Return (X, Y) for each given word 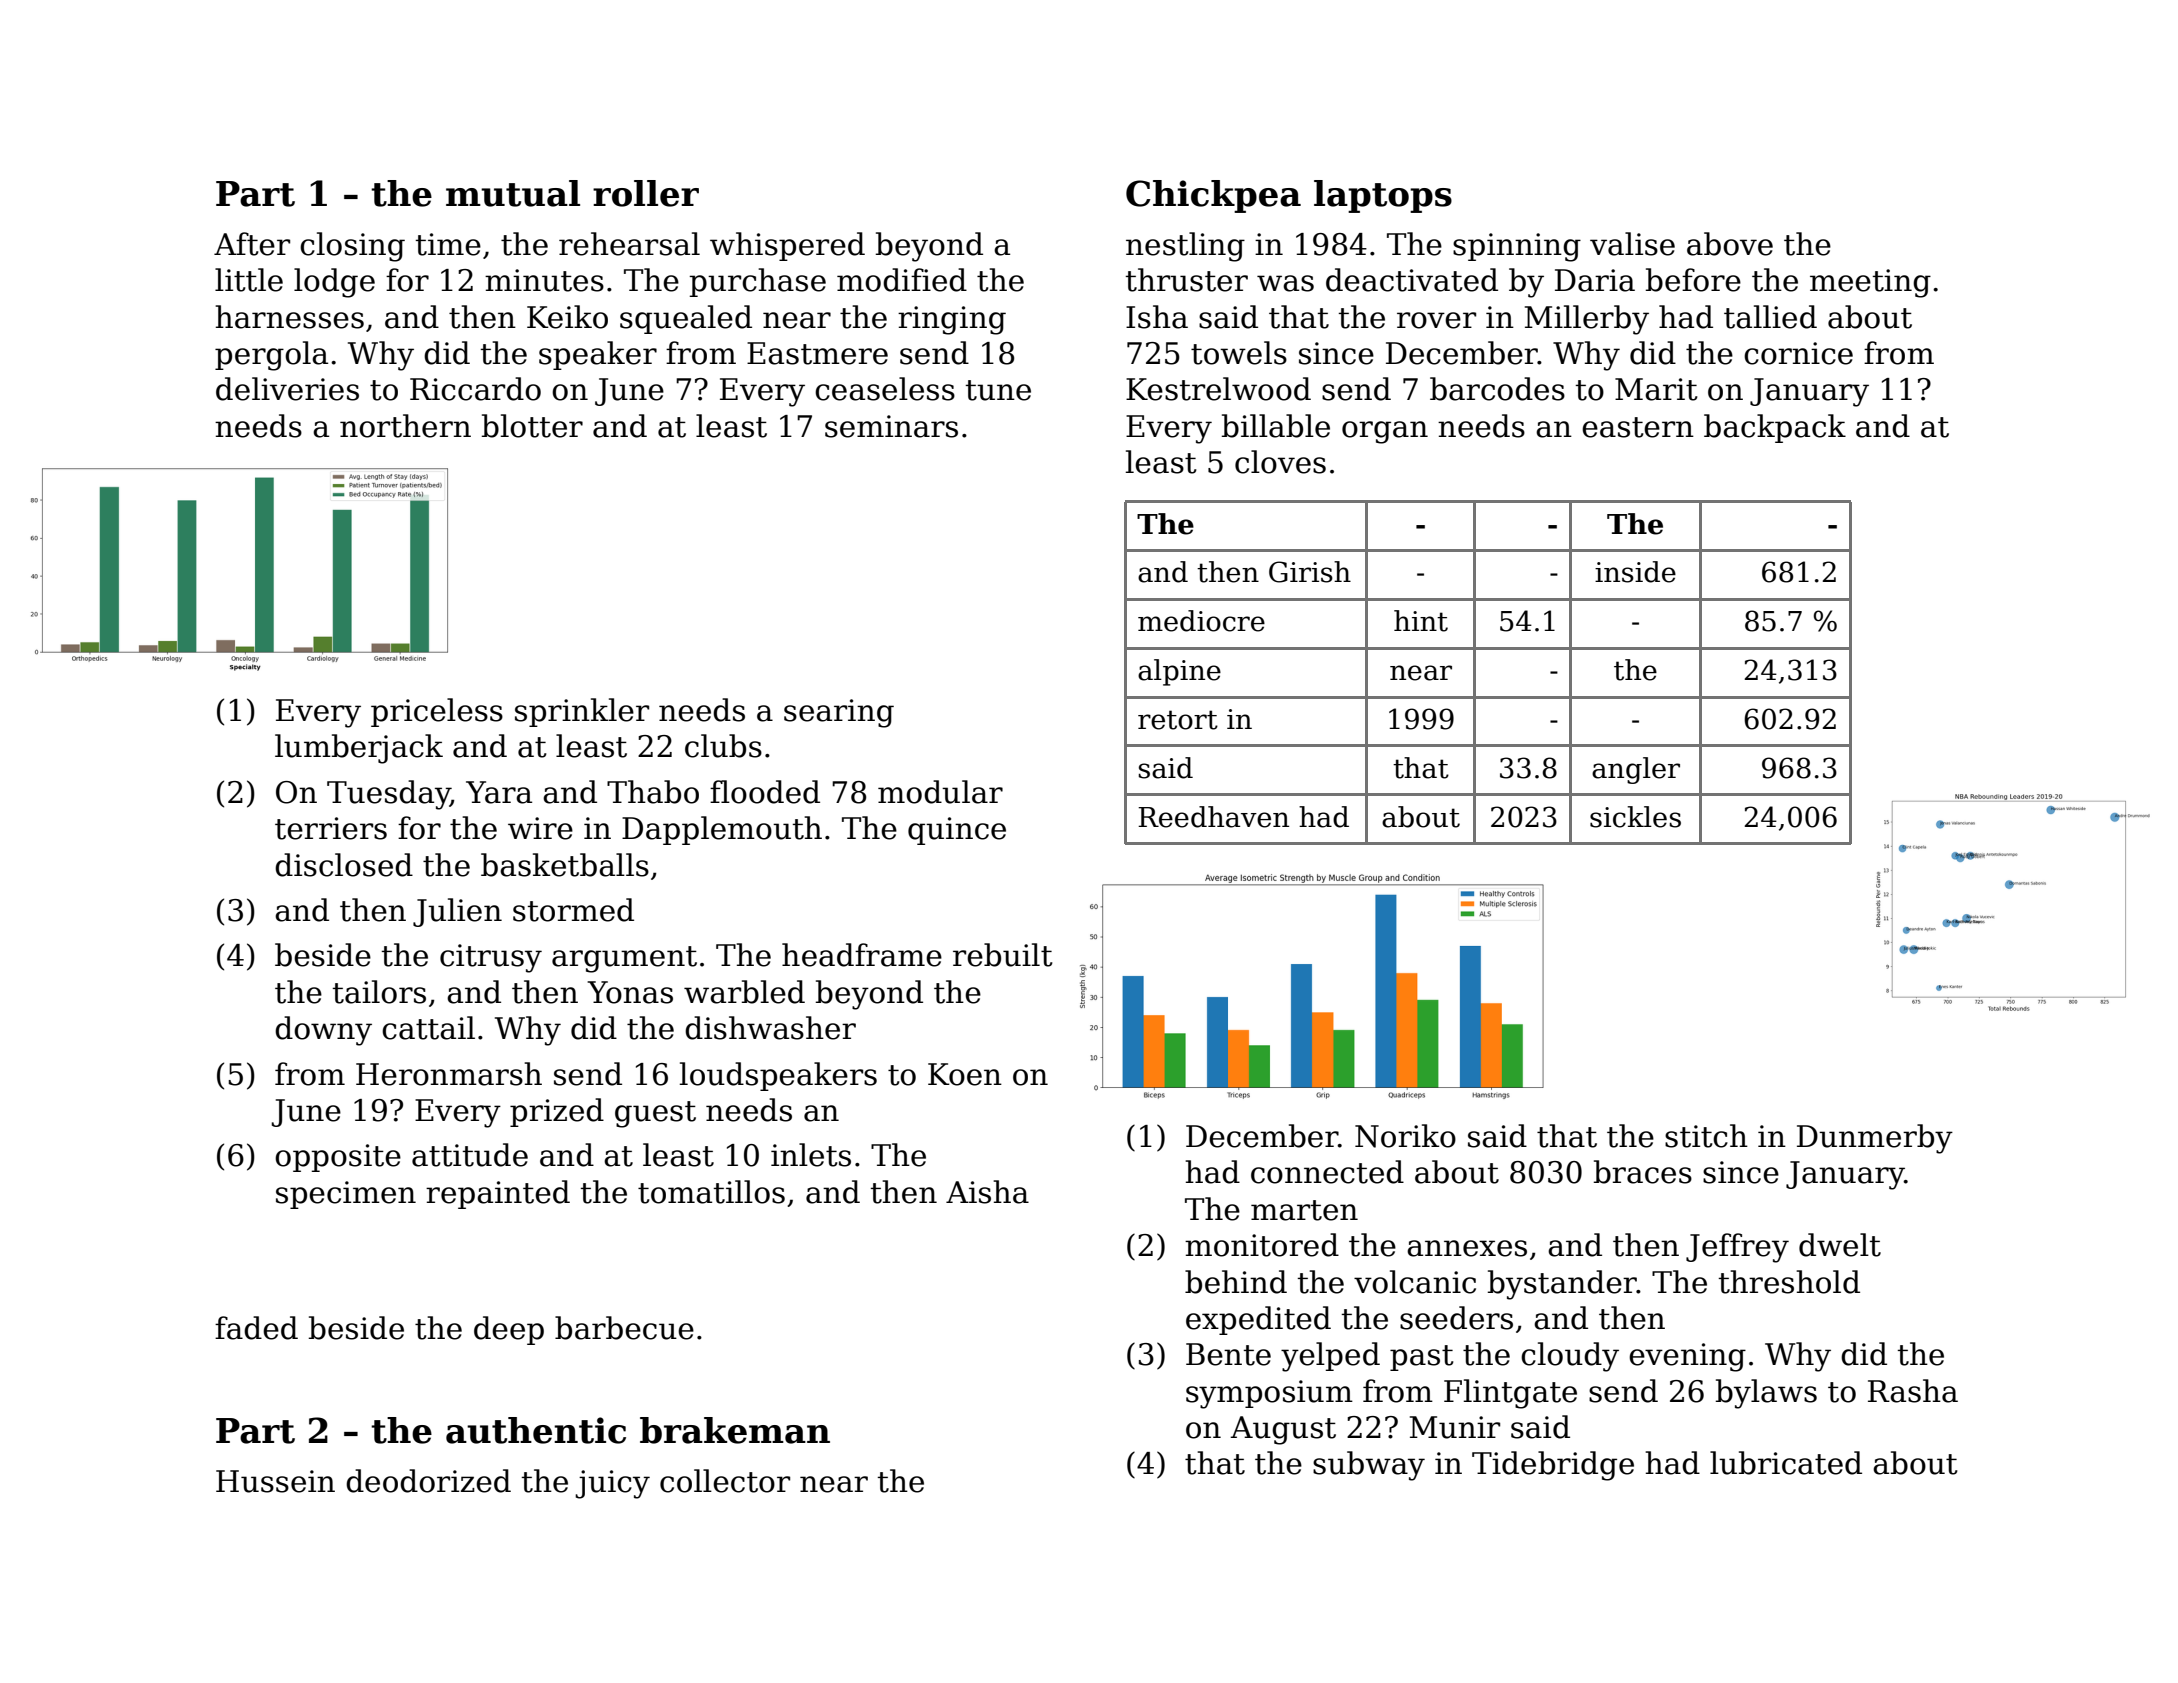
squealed (686, 319)
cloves (1280, 462)
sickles (1635, 817)
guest (655, 1114)
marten (1304, 1210)
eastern (1638, 427)
